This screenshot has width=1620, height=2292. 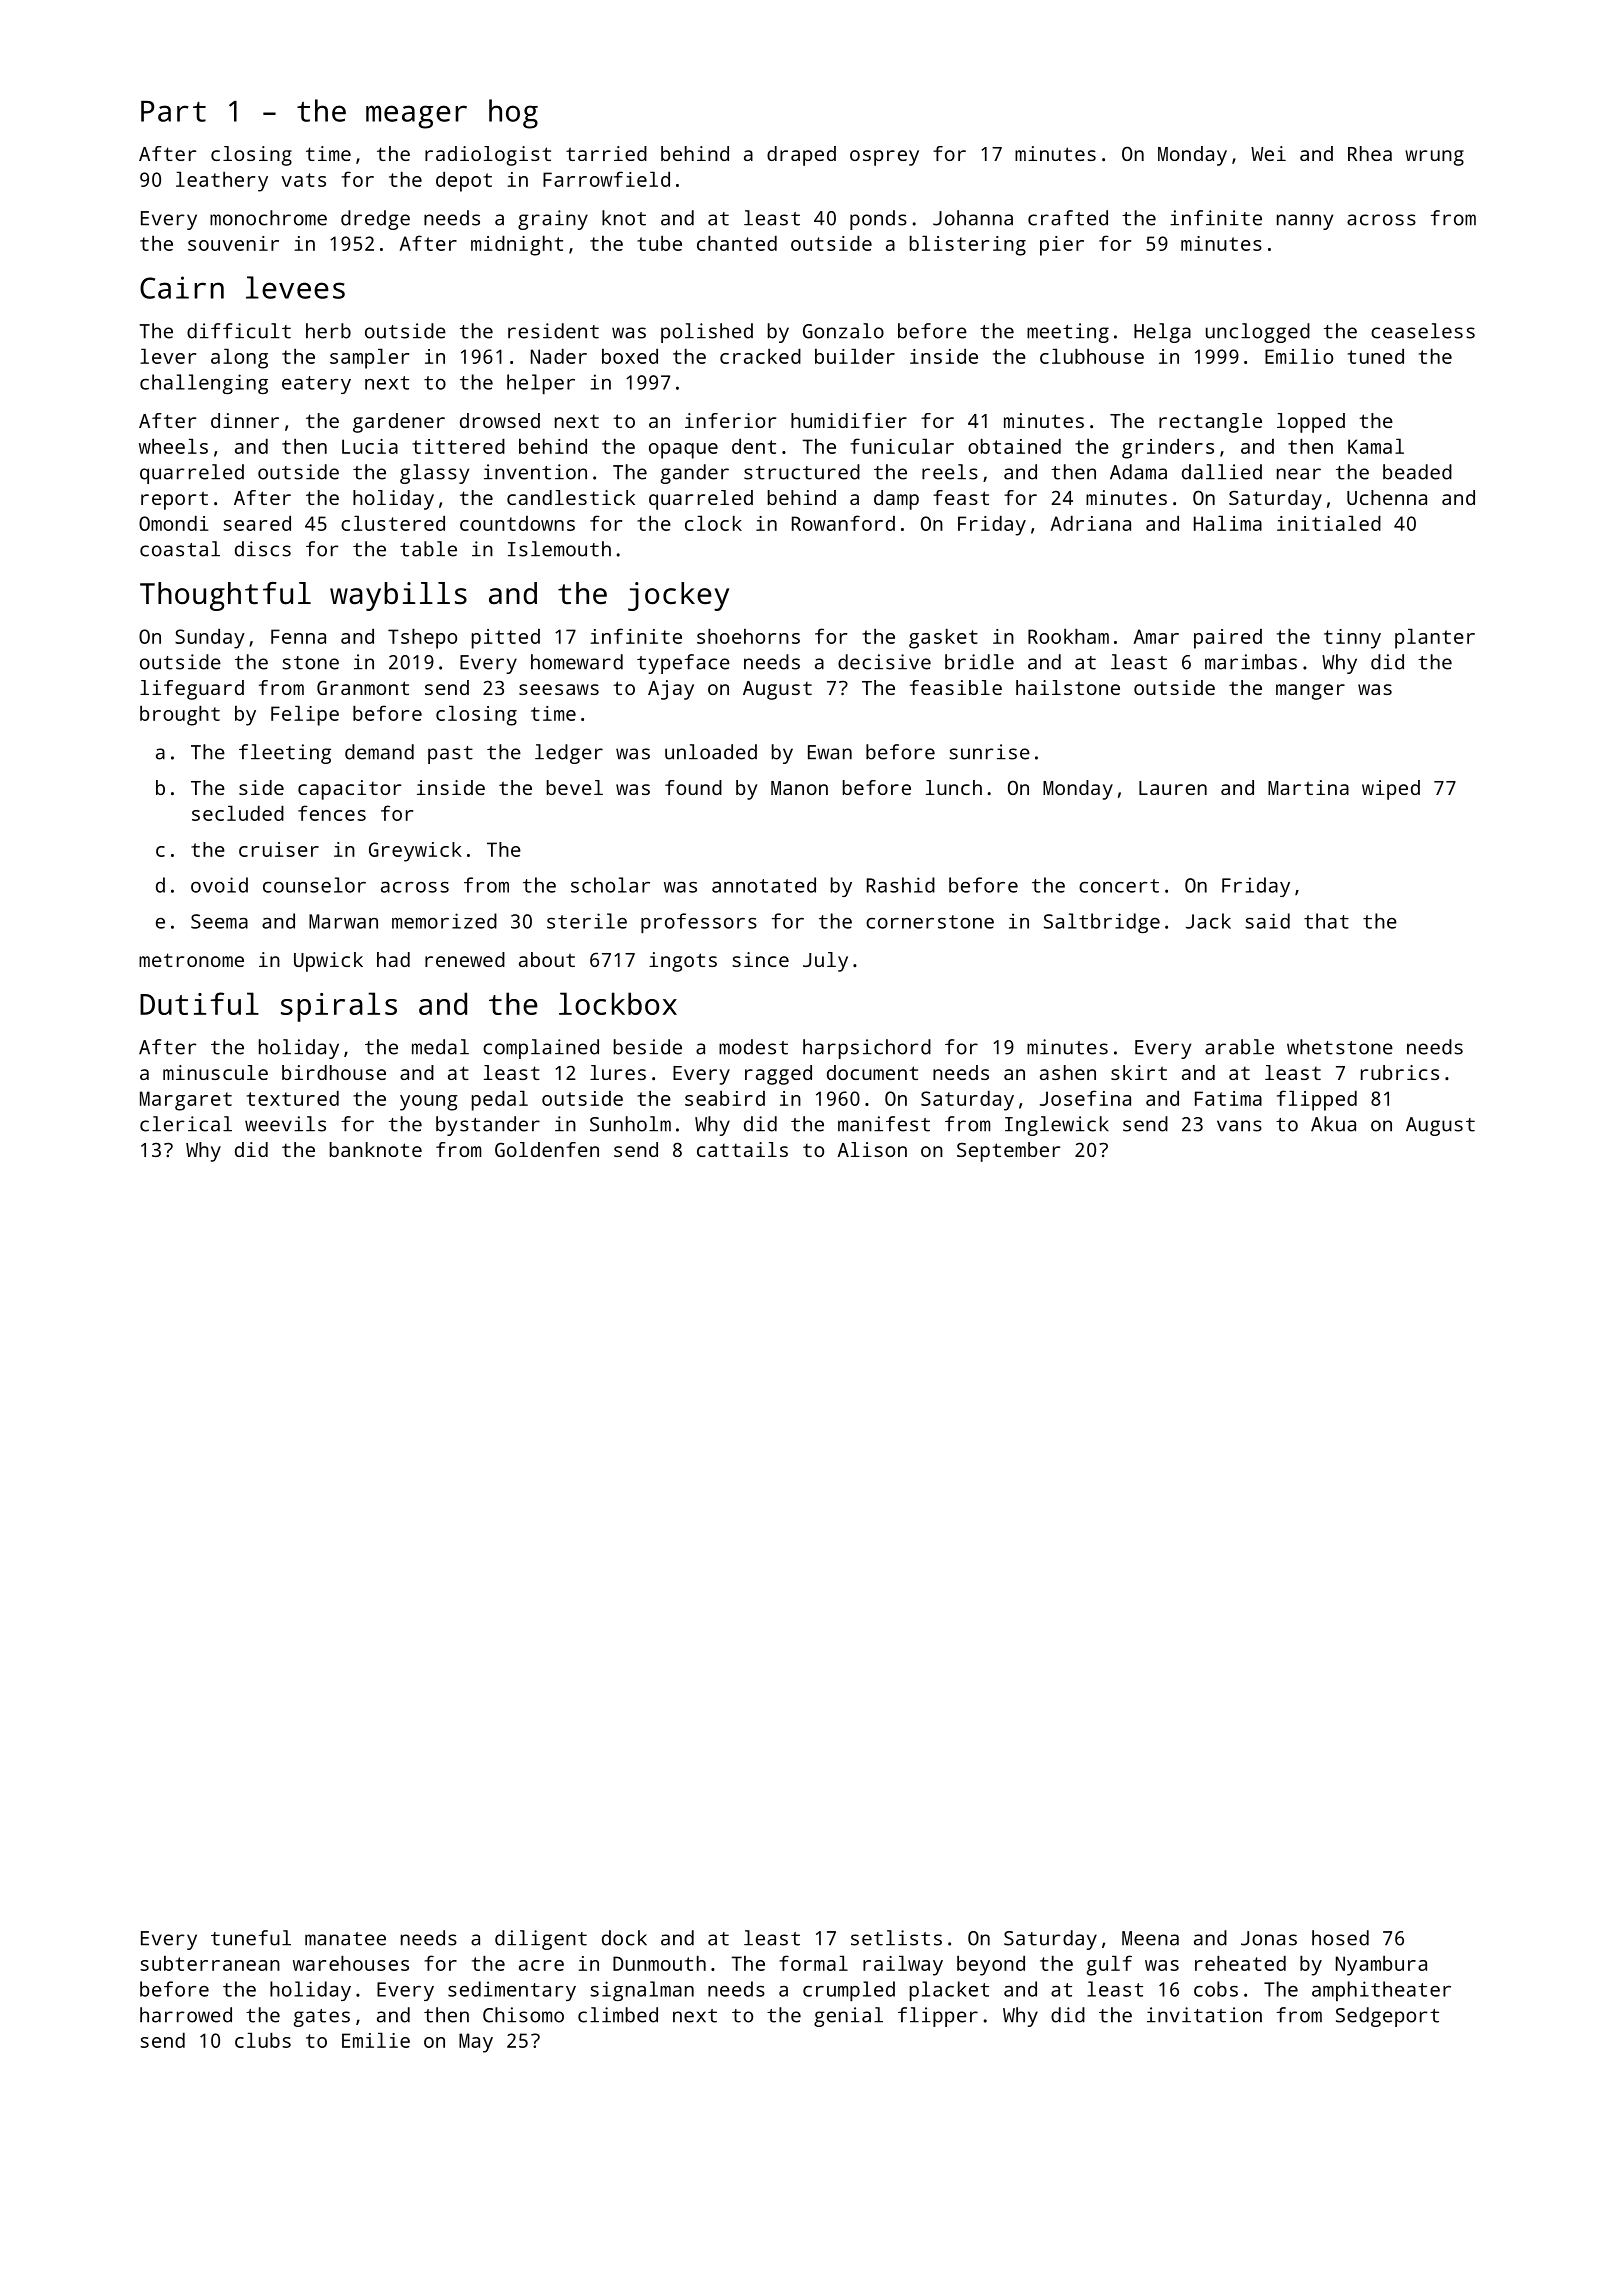 What do you see at coordinates (488, 1126) in the screenshot?
I see `bystander` at bounding box center [488, 1126].
